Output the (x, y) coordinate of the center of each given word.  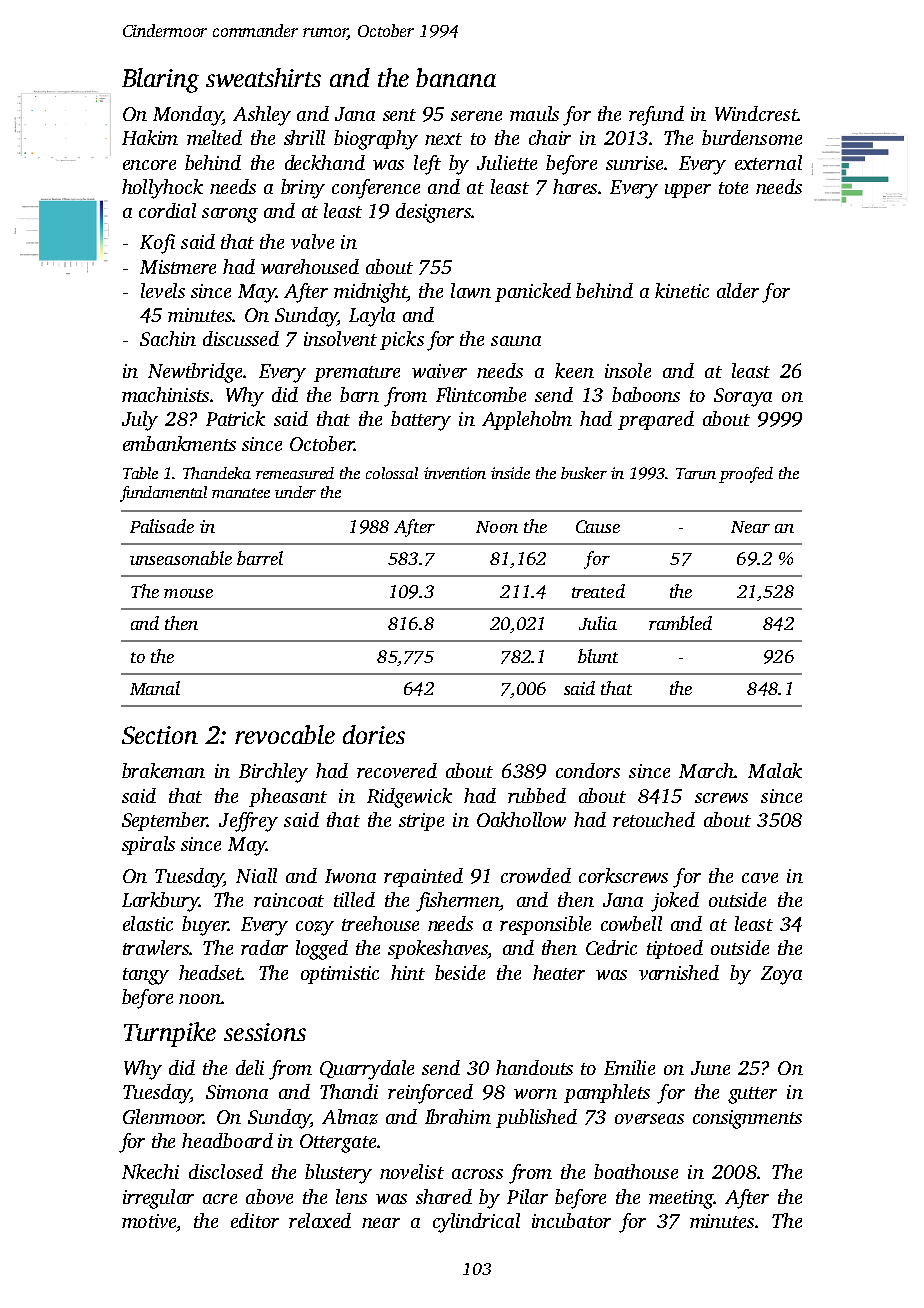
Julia (598, 623)
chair (550, 137)
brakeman (163, 770)
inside (510, 473)
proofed (746, 475)
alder (738, 290)
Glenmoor (163, 1116)
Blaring (160, 80)
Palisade (162, 526)
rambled (680, 623)
